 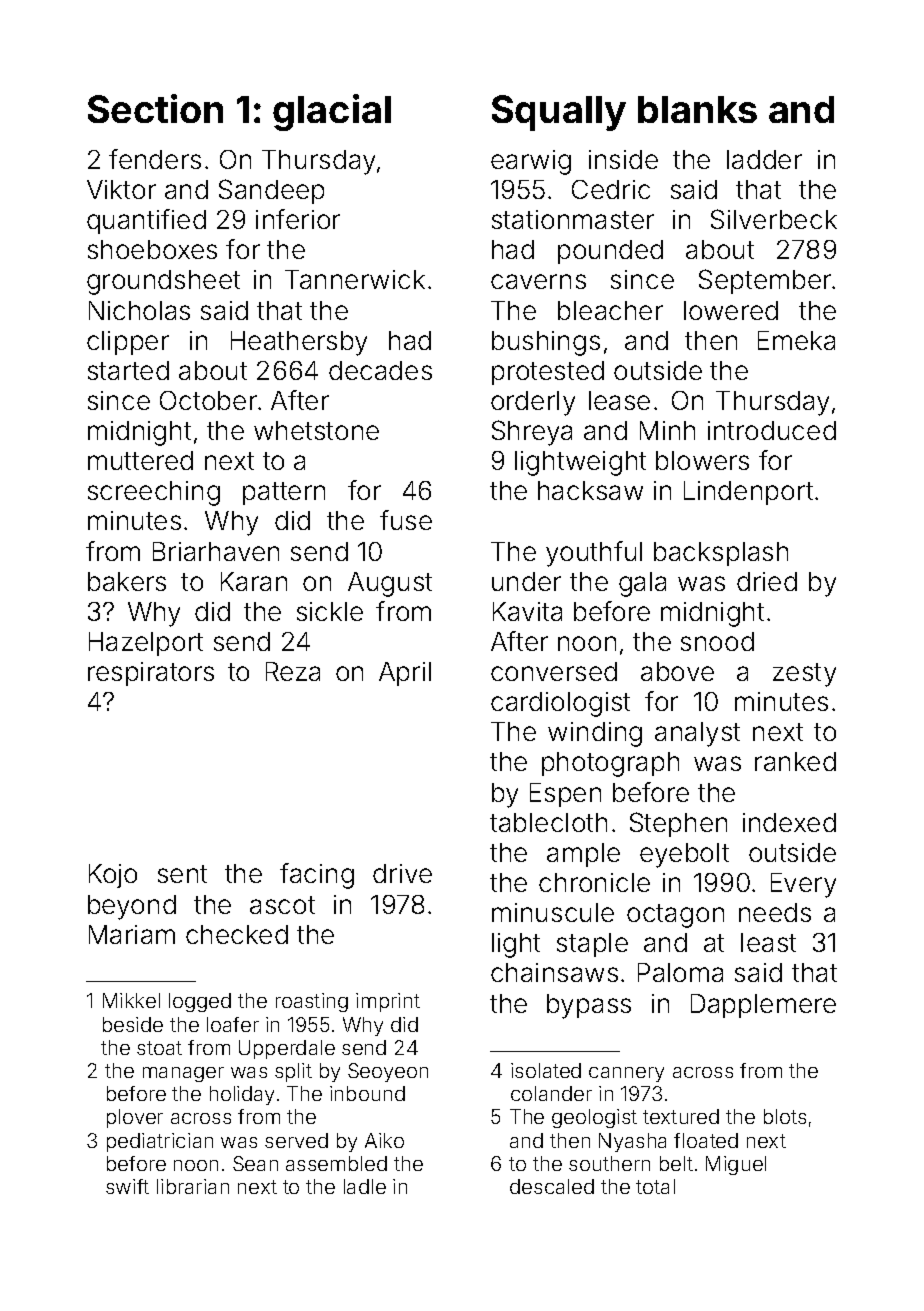 What do you see at coordinates (655, 1186) in the image?
I see `total` at bounding box center [655, 1186].
